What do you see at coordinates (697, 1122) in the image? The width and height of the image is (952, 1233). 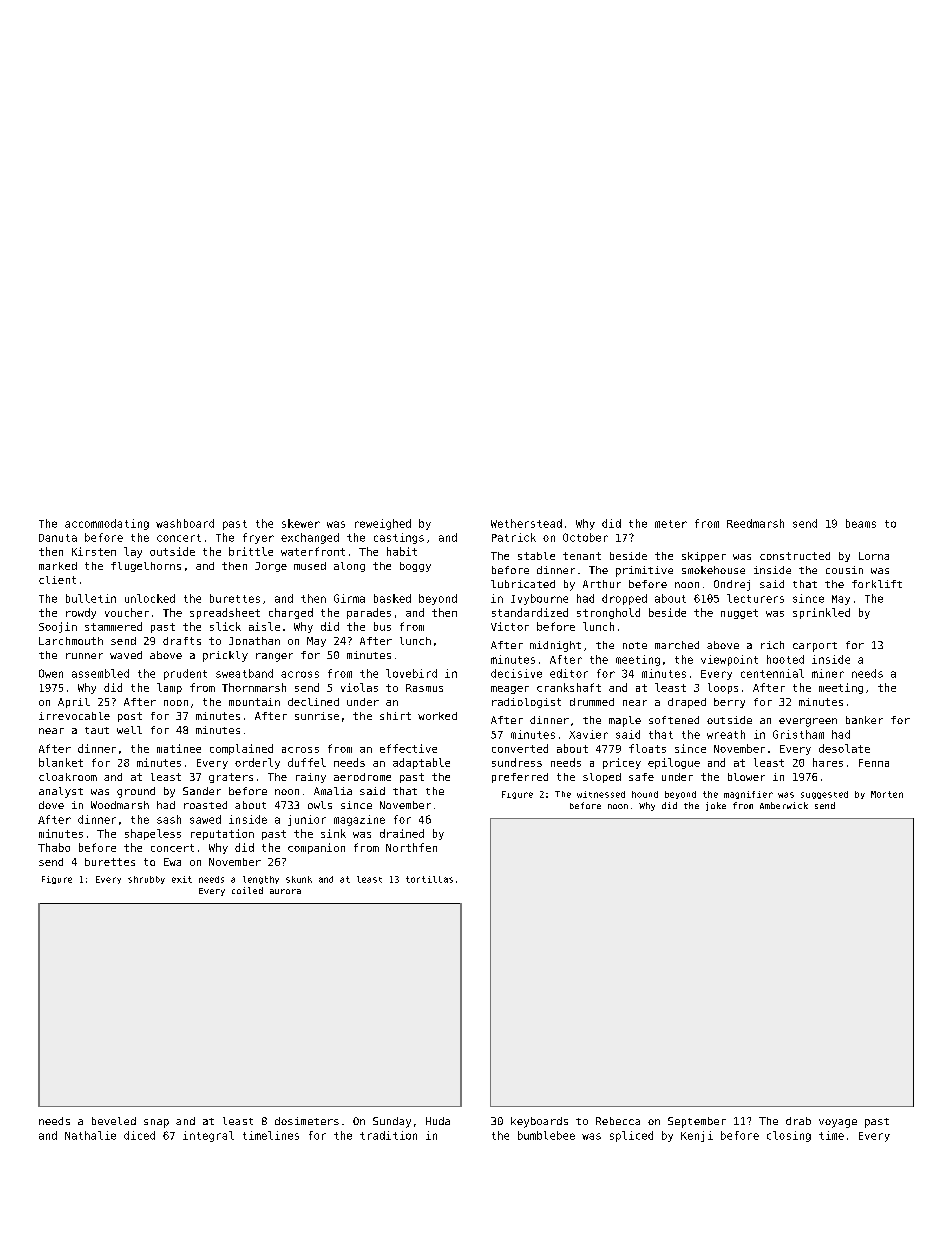 I see `September` at bounding box center [697, 1122].
